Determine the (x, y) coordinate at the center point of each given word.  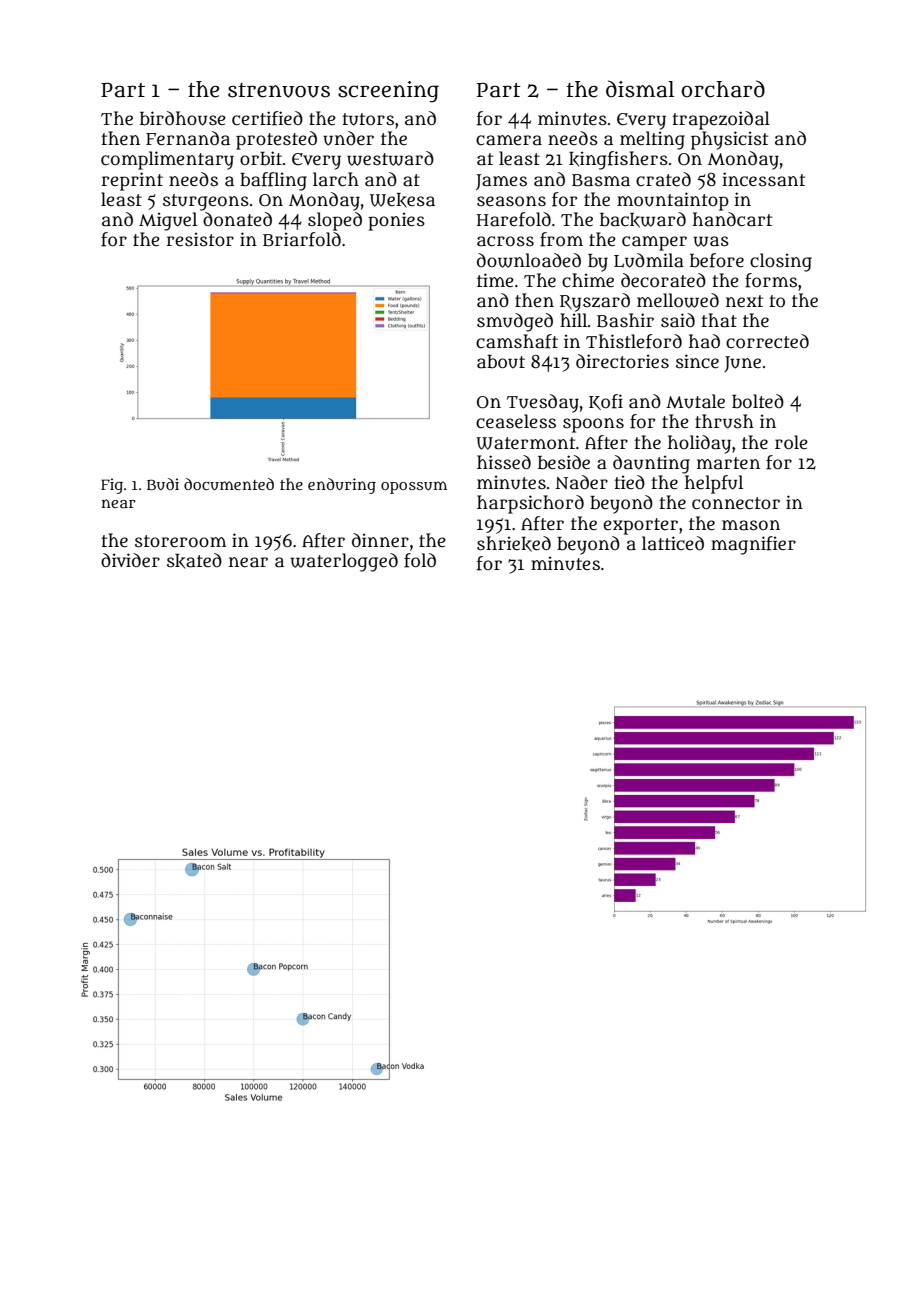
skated (194, 561)
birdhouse (183, 118)
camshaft (517, 341)
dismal (640, 89)
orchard (723, 89)
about (501, 362)
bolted (758, 401)
